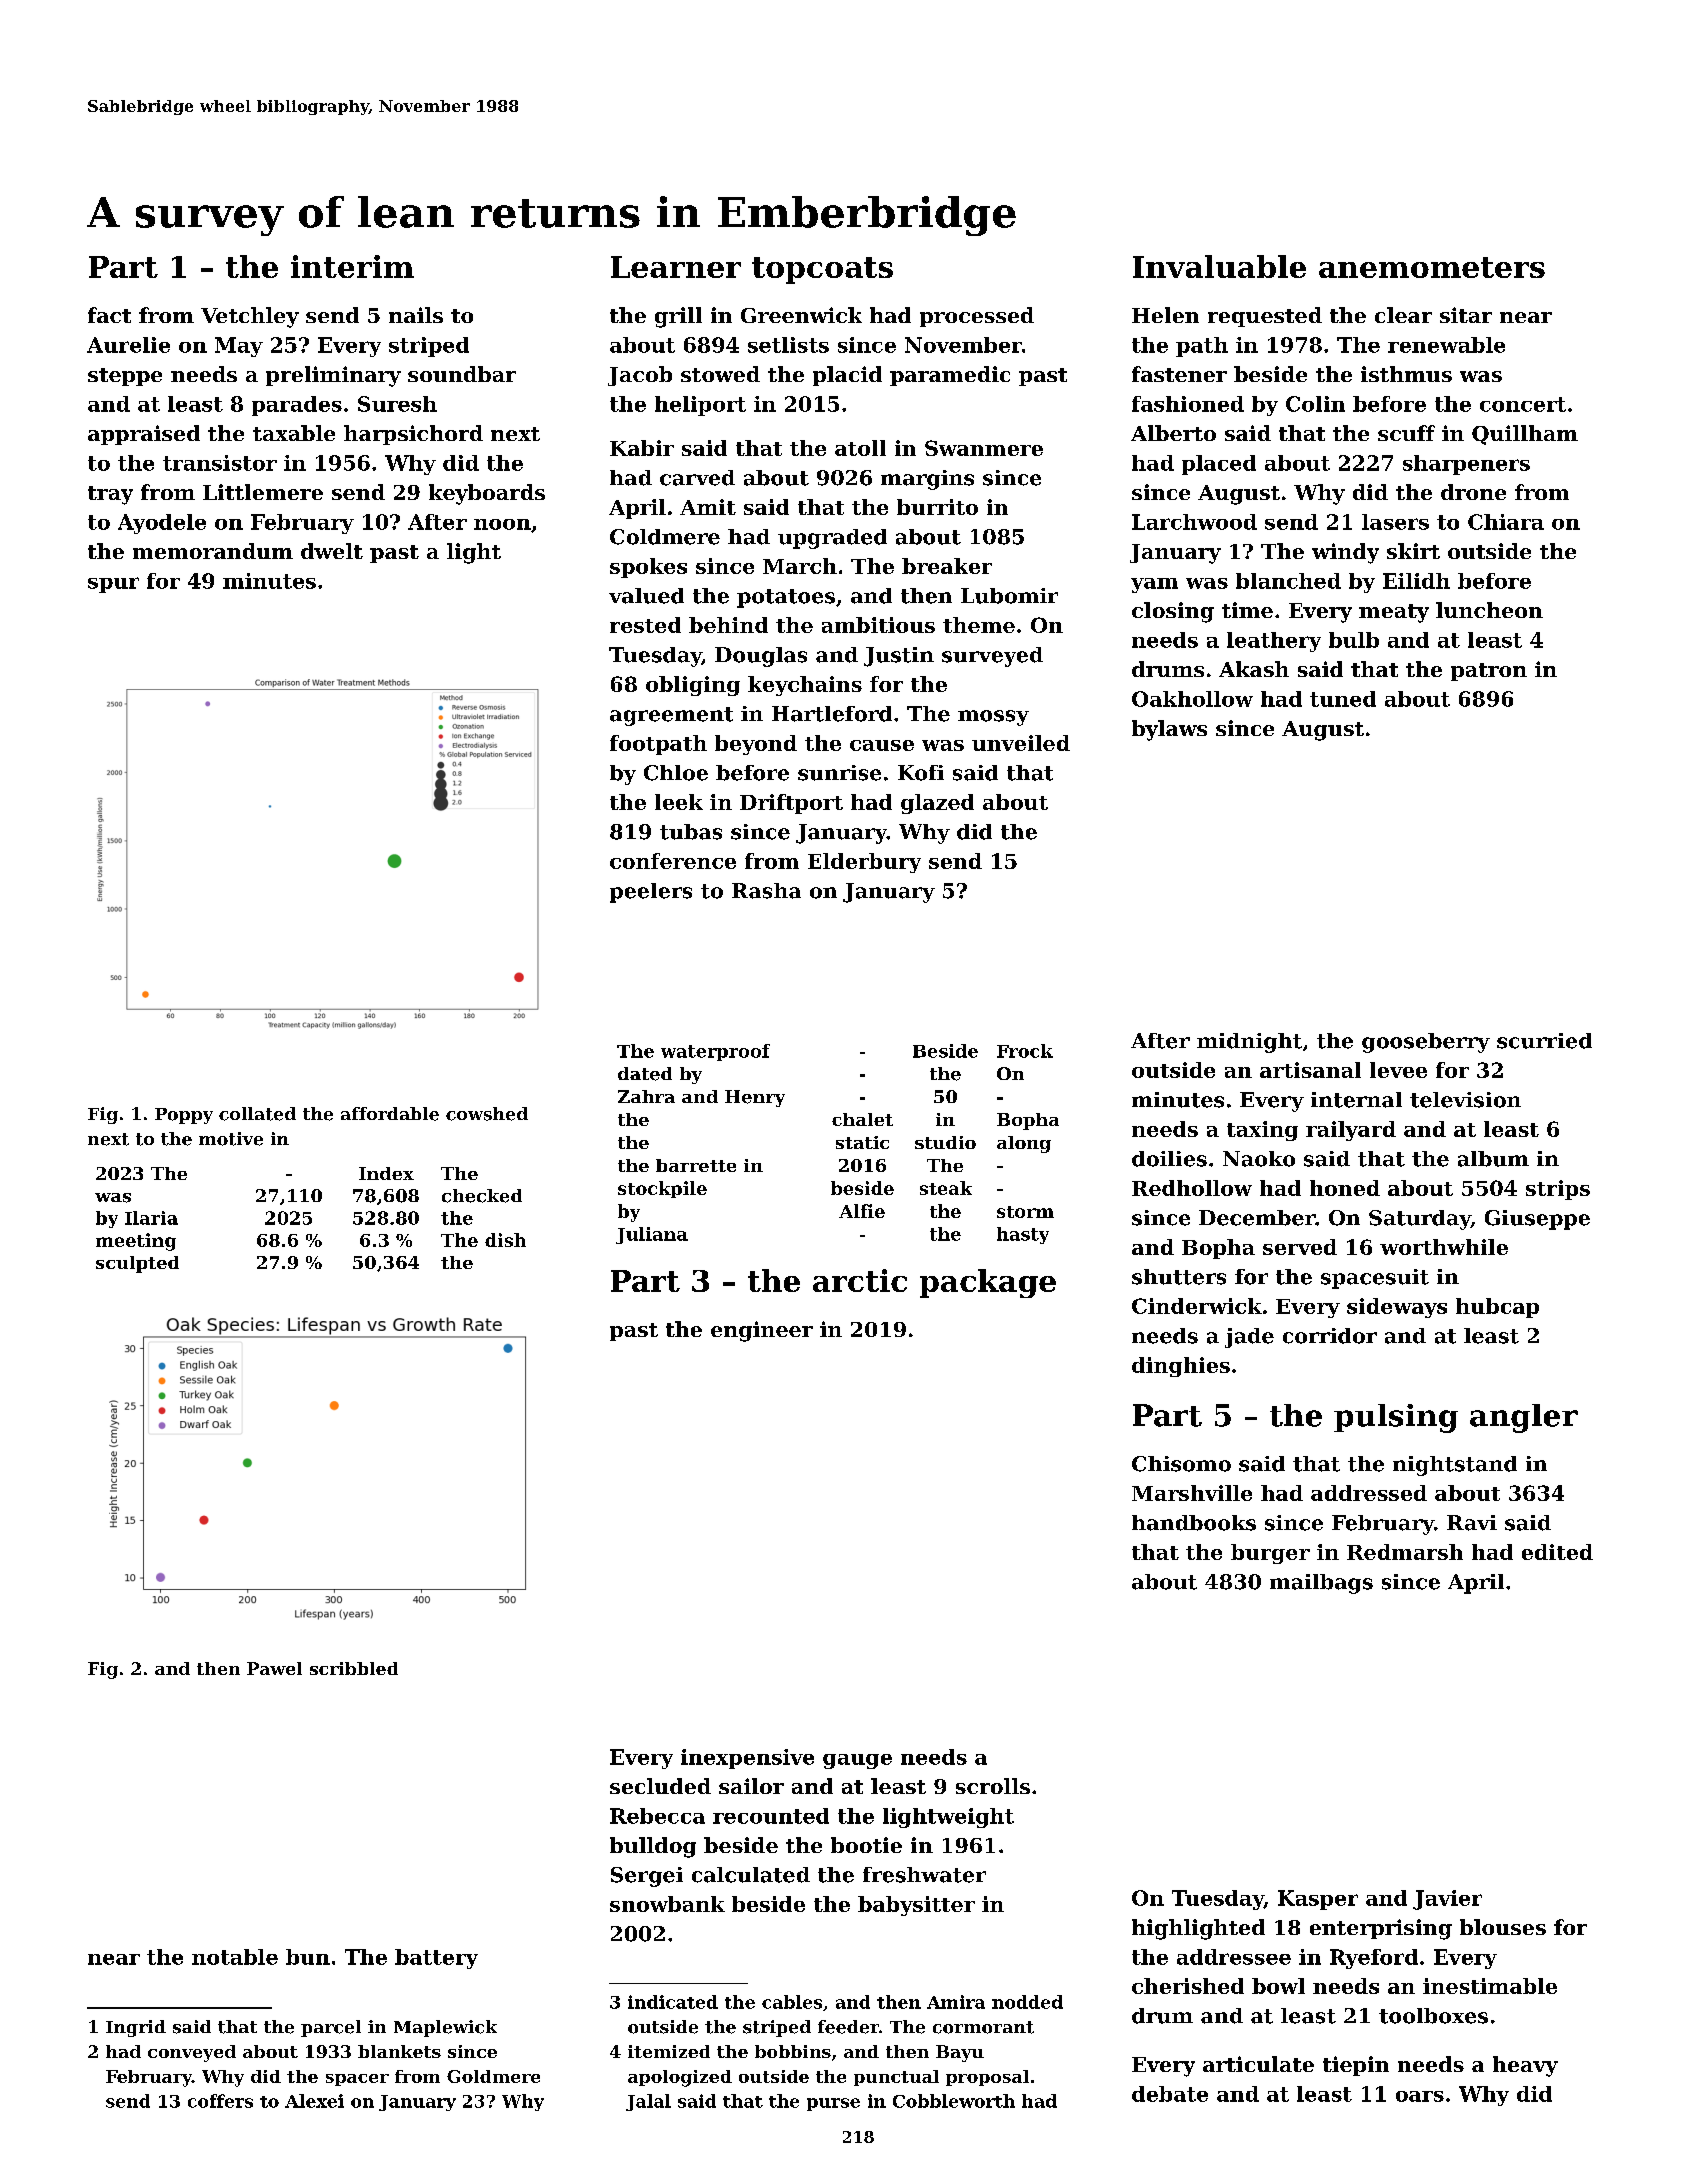  I want to click on Naoko, so click(1259, 1159).
